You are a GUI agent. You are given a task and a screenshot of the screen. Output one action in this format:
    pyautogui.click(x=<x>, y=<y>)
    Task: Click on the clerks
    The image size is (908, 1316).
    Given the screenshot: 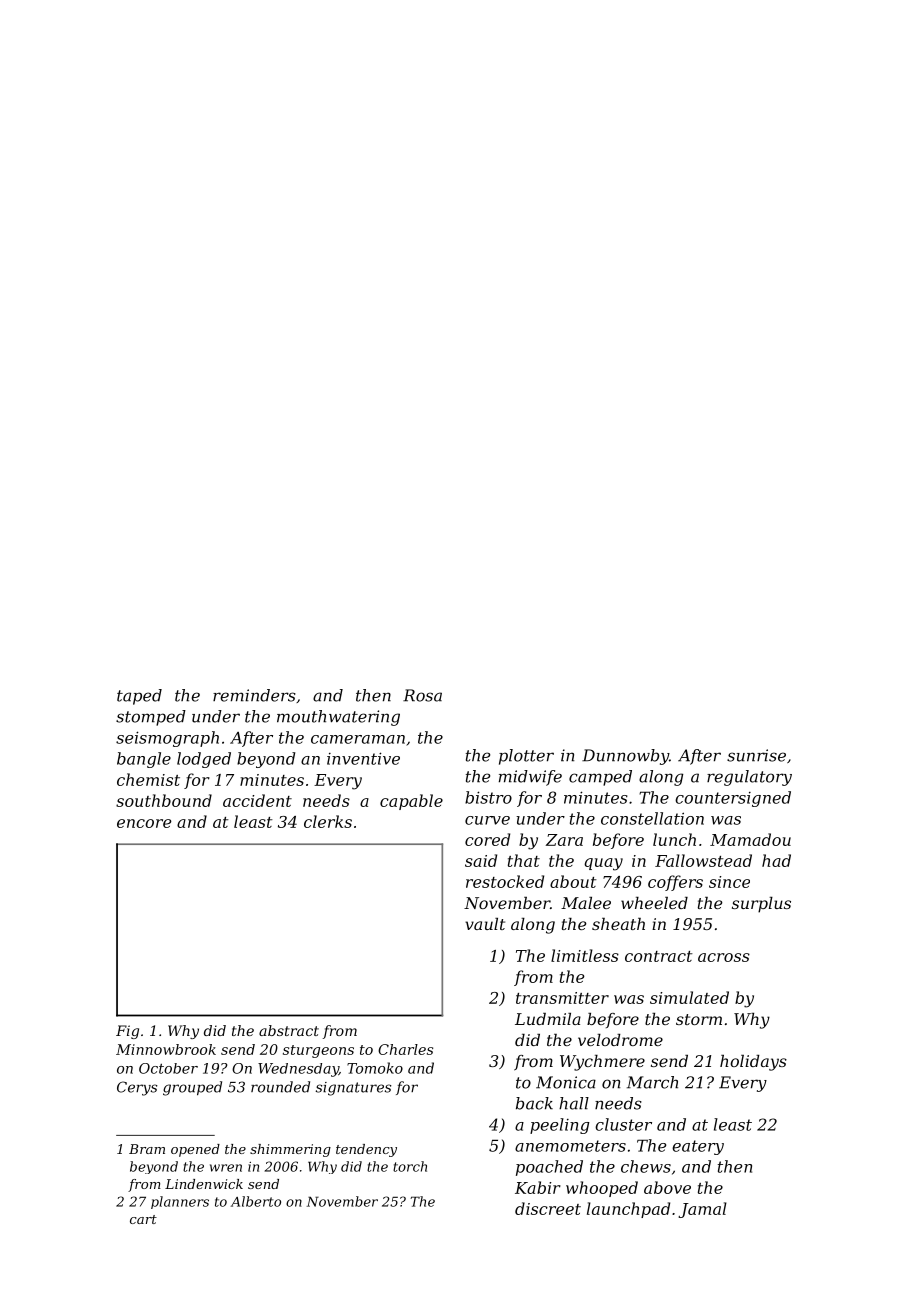 What is the action you would take?
    pyautogui.click(x=328, y=821)
